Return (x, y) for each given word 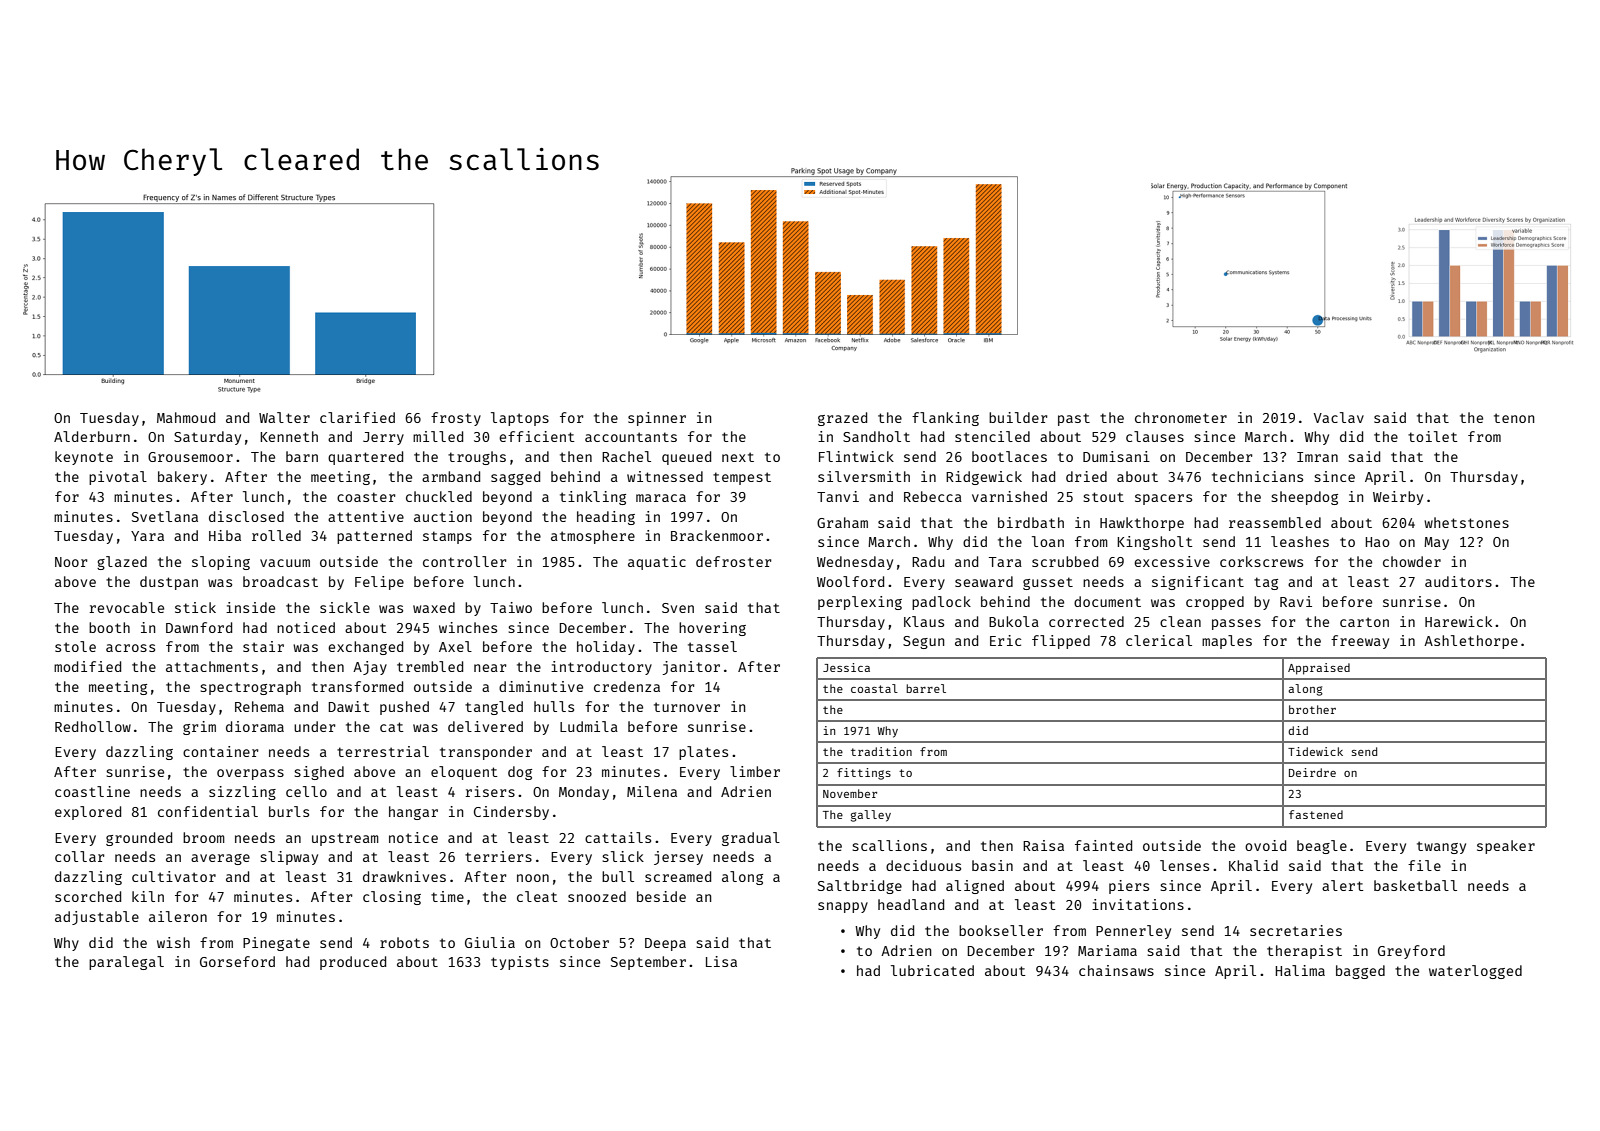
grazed (842, 419)
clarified (357, 417)
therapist (1304, 952)
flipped (1061, 642)
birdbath (1031, 522)
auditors (1458, 581)
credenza (627, 686)
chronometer (1181, 417)
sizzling (242, 793)
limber (755, 771)
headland (911, 904)
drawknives (404, 876)
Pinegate (276, 944)
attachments (212, 666)
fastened (1316, 814)
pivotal (118, 478)
